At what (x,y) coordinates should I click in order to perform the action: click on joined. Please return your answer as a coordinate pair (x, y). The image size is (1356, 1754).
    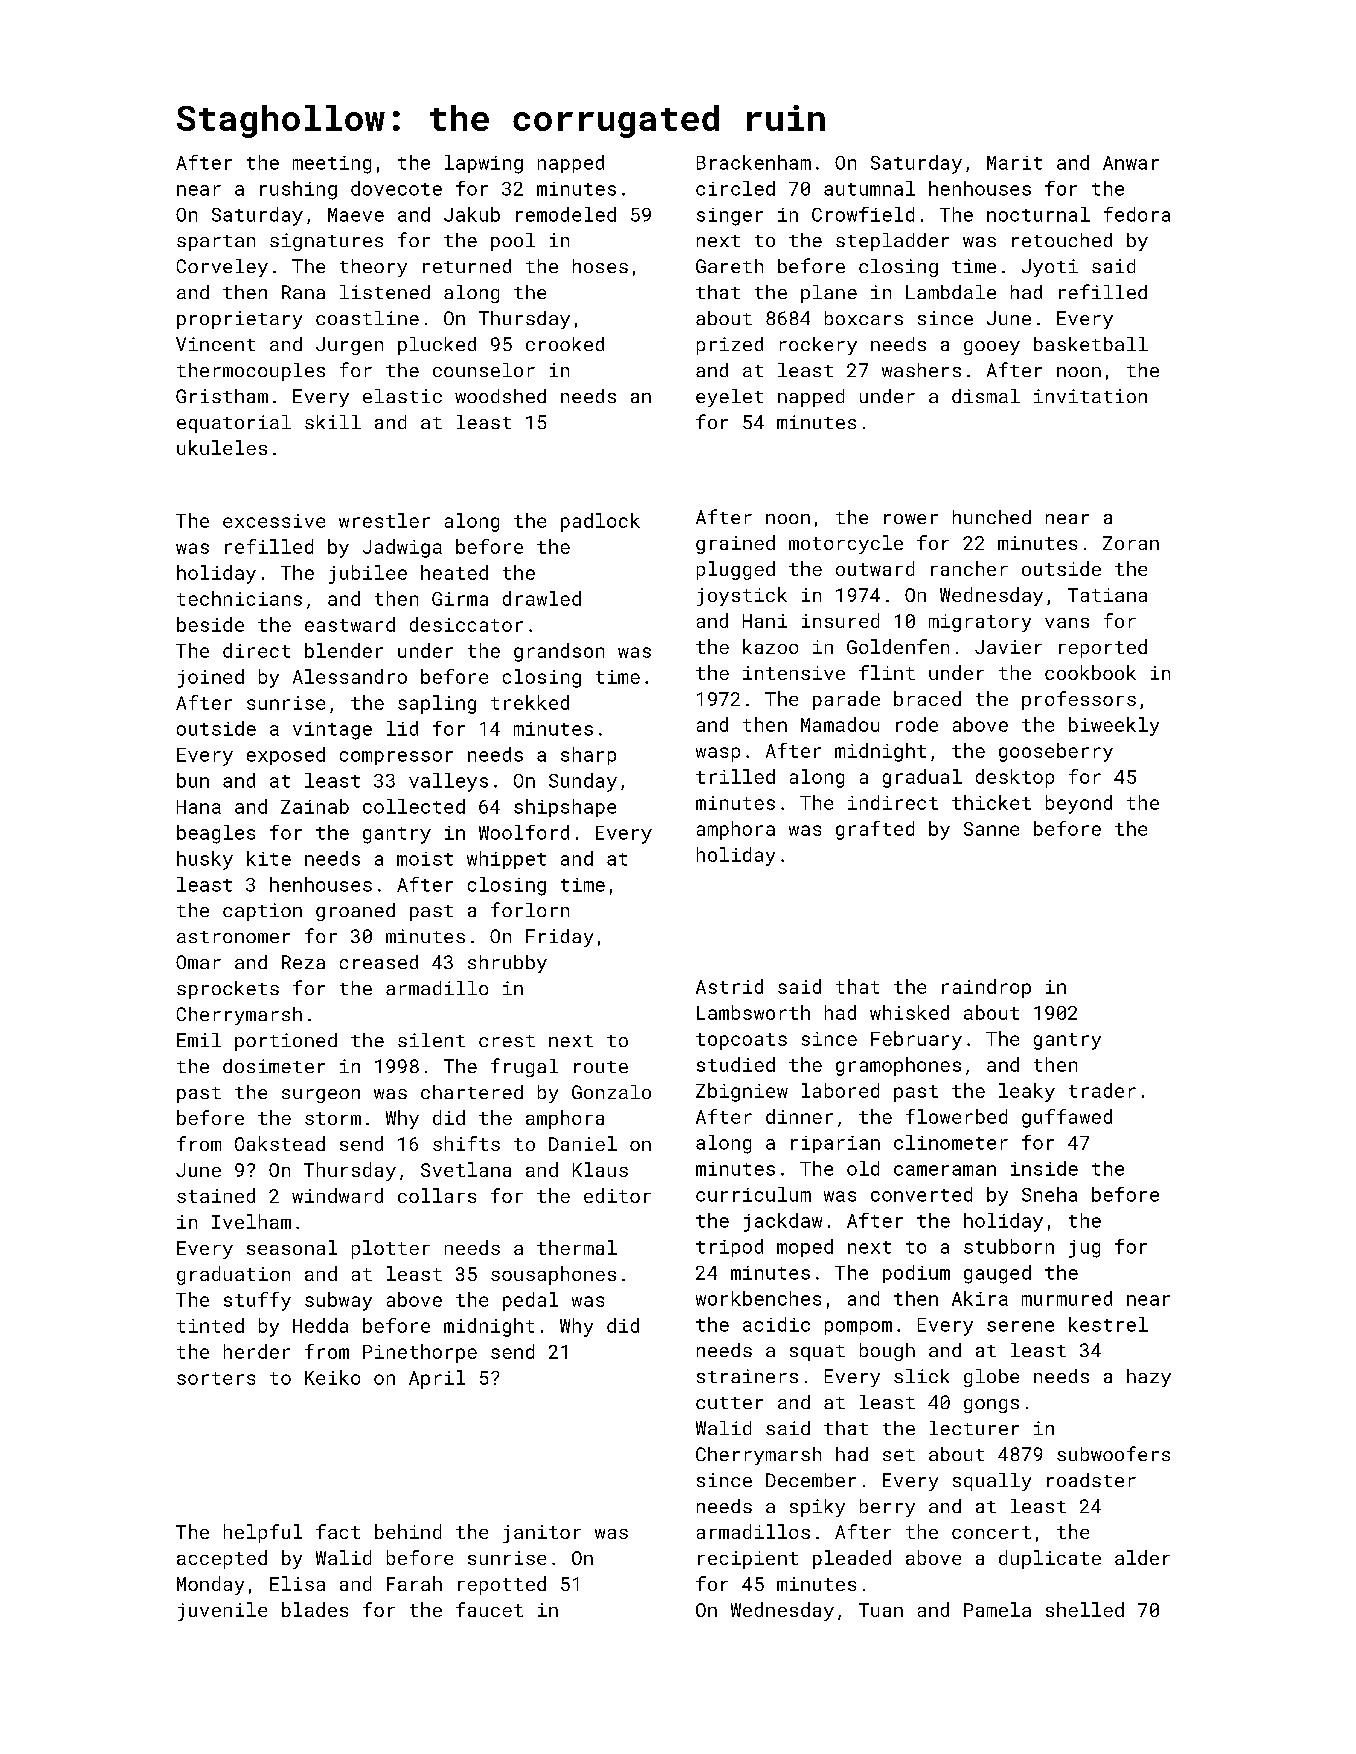
    Looking at the image, I should click on (211, 678).
